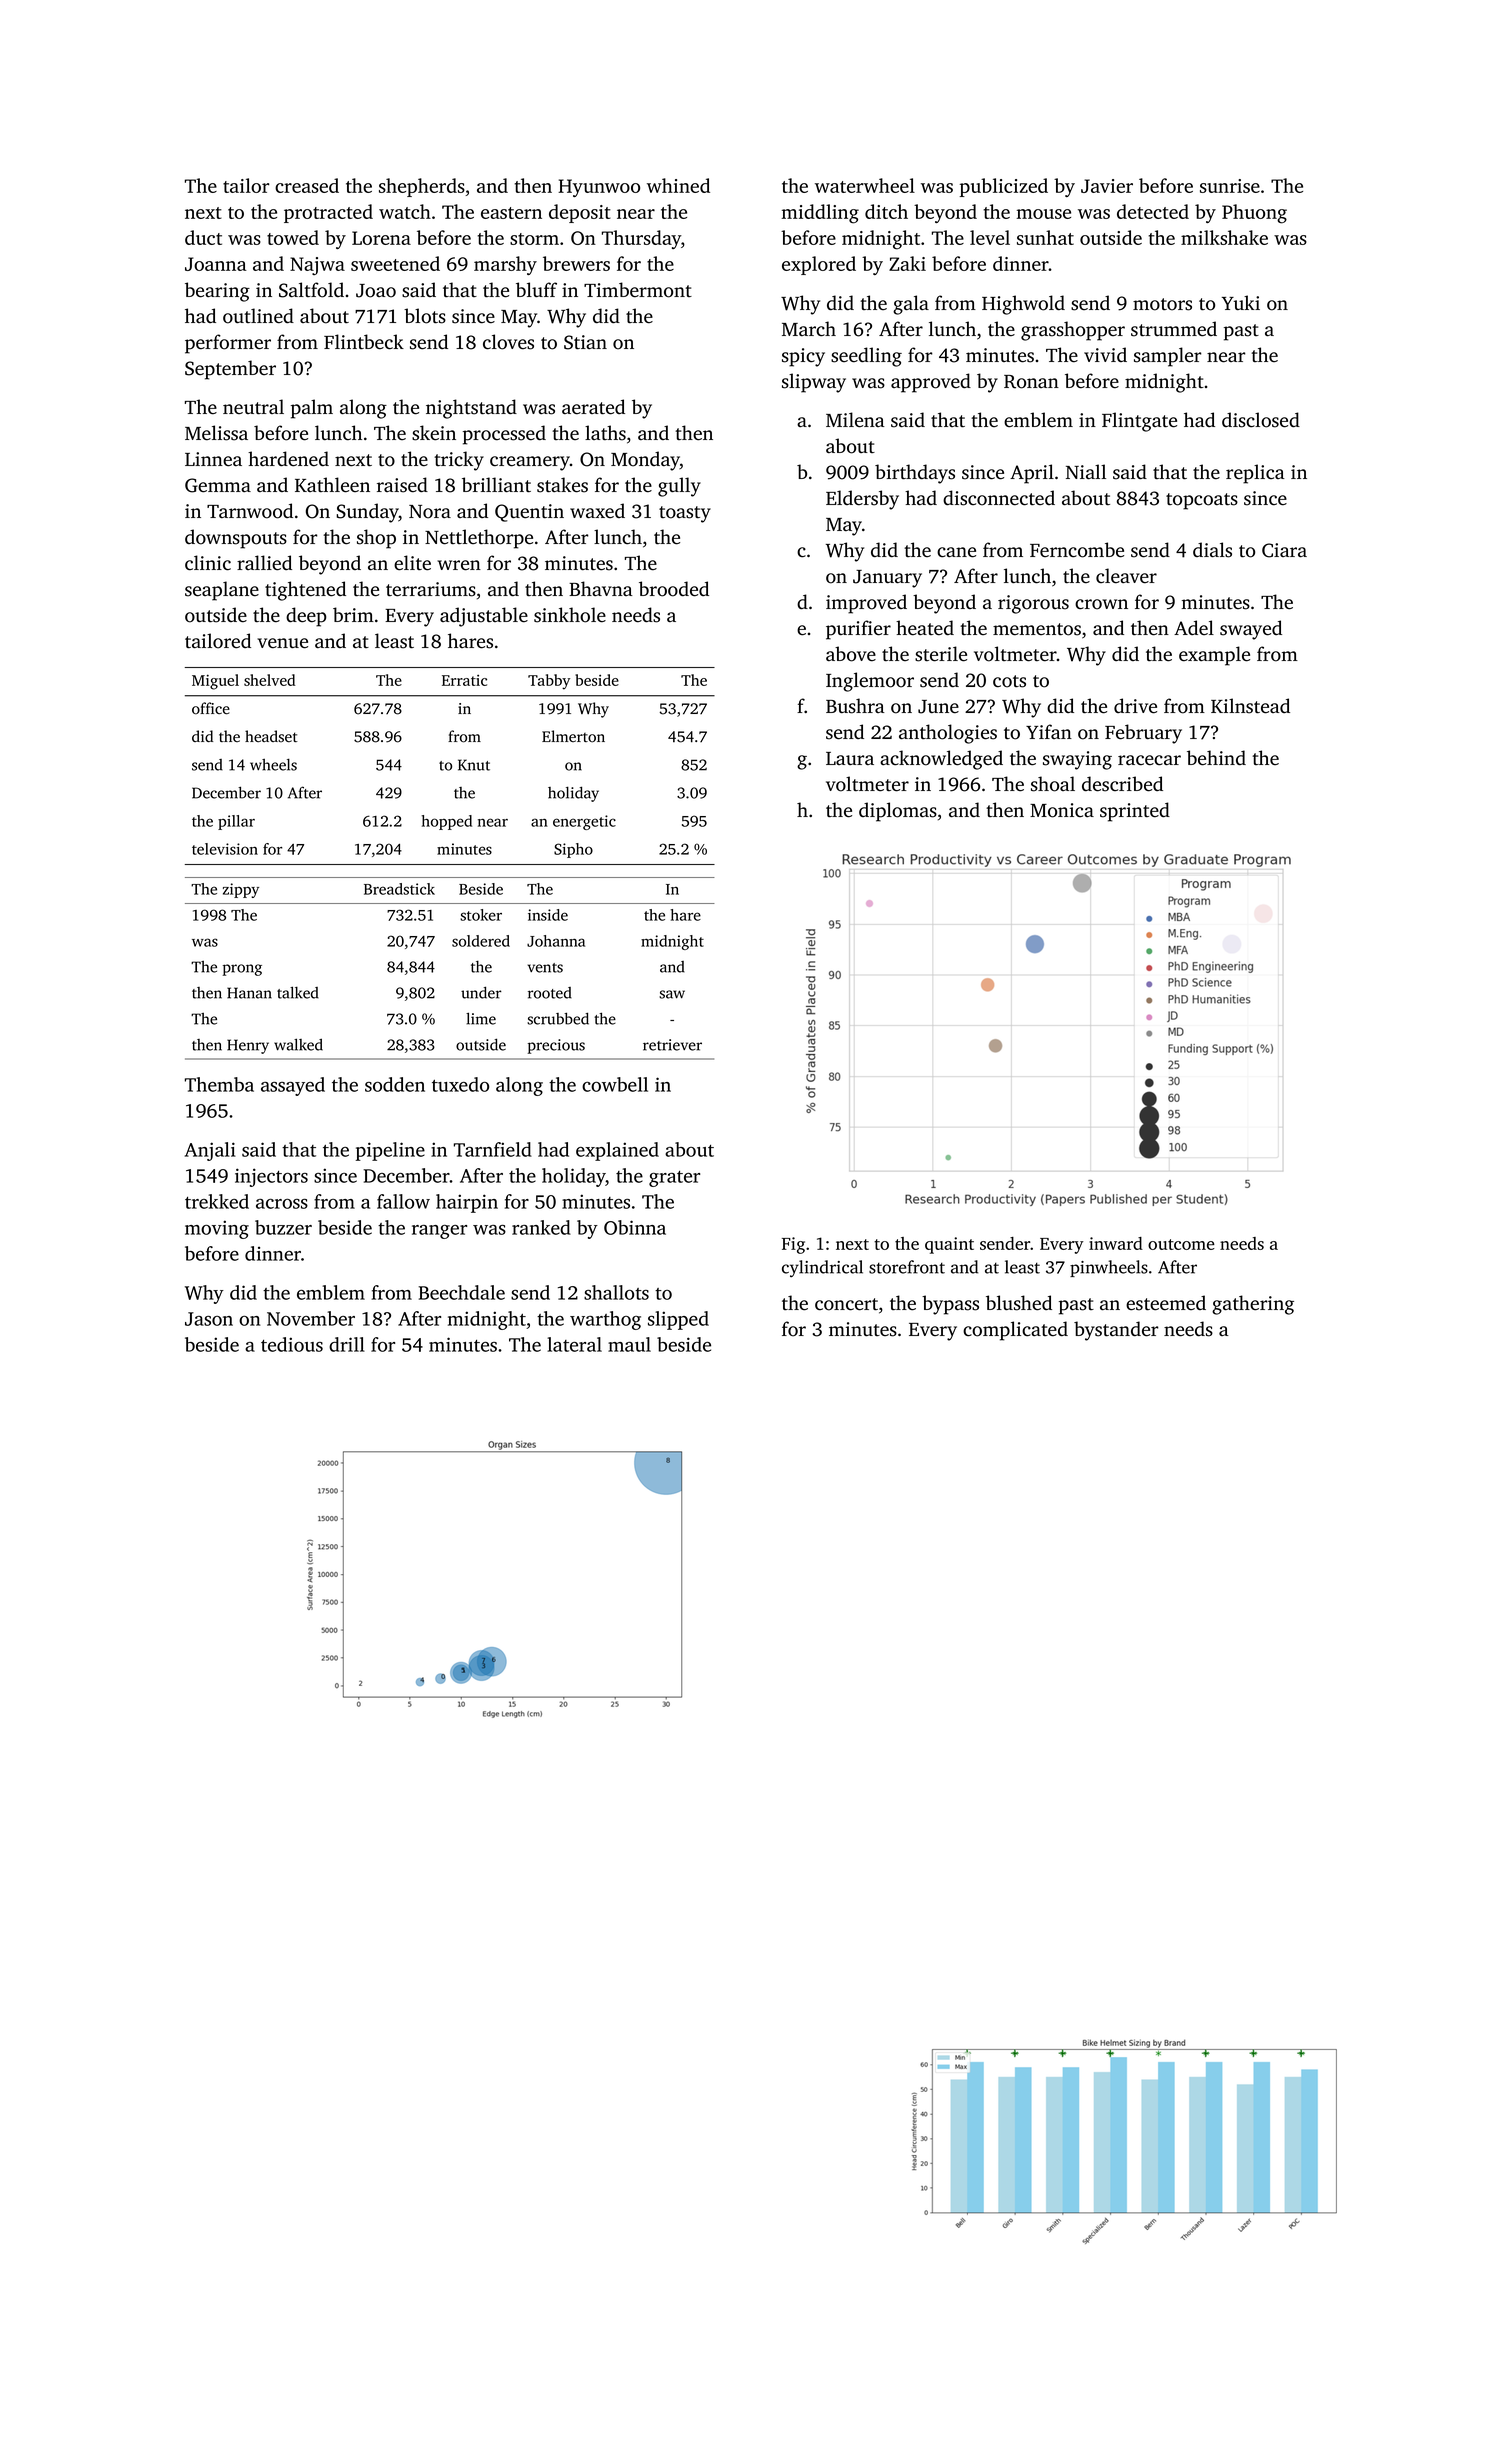  Describe the element at coordinates (1250, 706) in the screenshot. I see `Kilnstead` at that location.
